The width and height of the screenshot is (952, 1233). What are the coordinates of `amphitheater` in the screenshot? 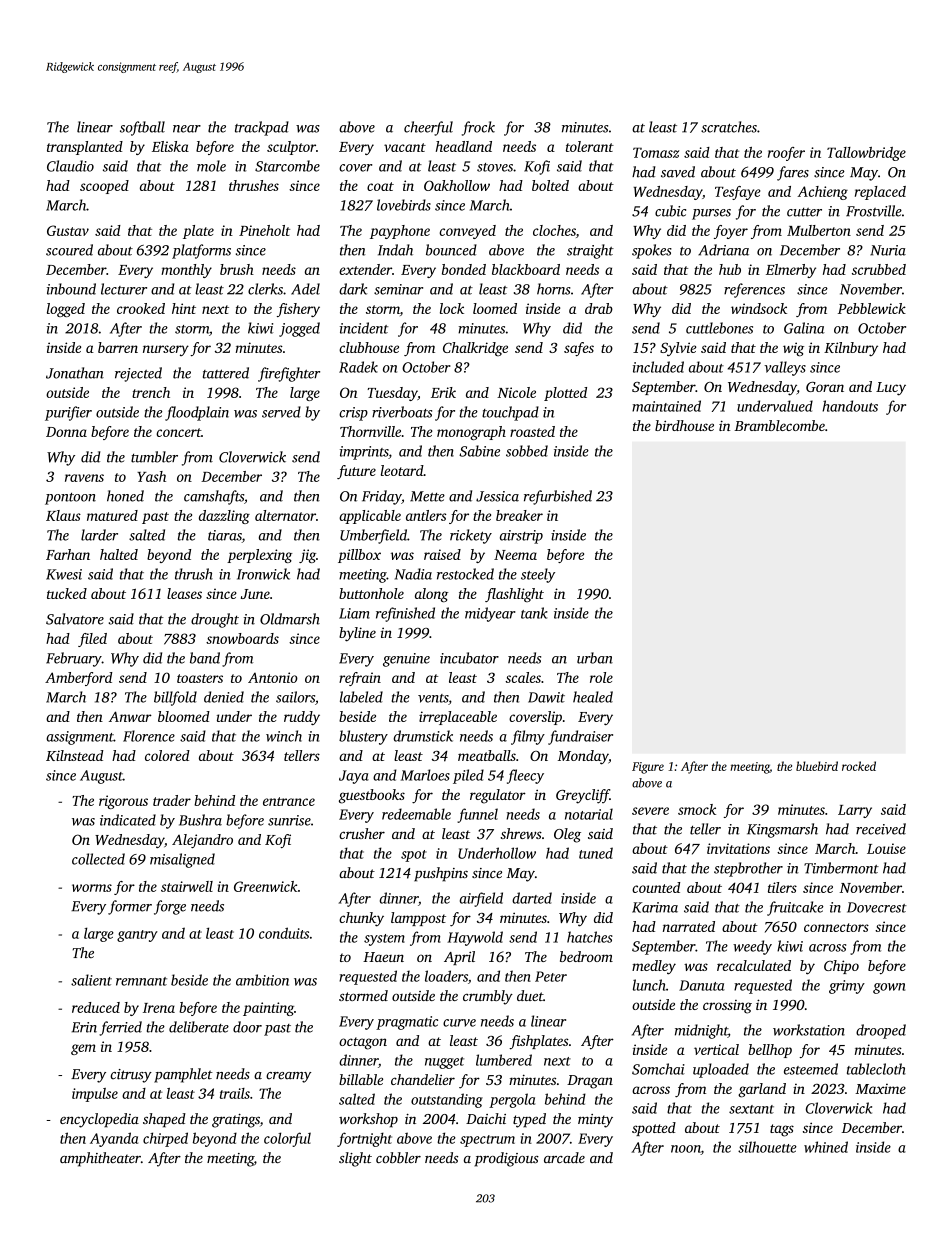 It's located at (100, 1159).
